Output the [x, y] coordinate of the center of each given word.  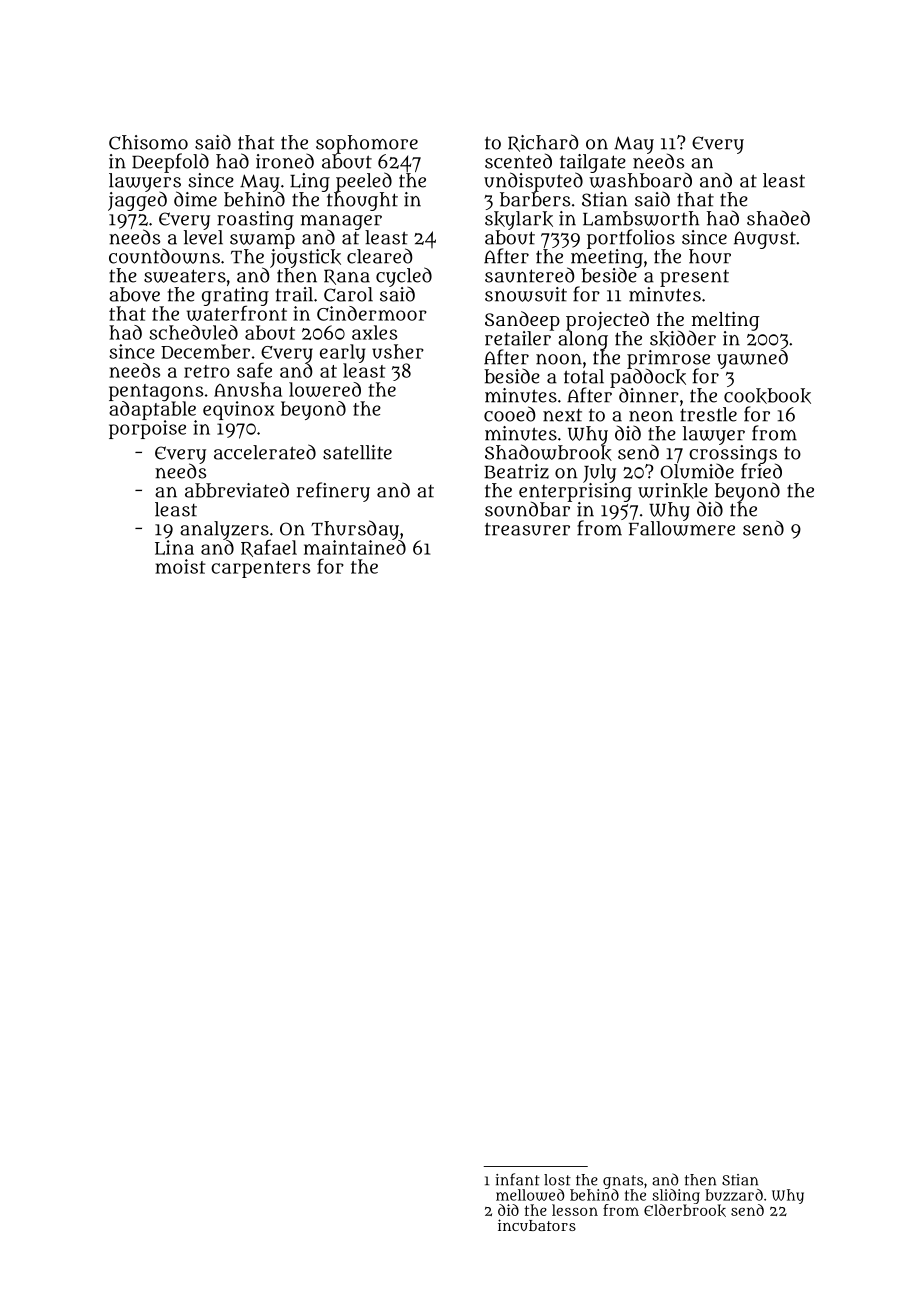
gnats [623, 1182]
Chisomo [148, 142]
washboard [640, 180]
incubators [537, 1225]
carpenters [260, 569]
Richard [543, 143]
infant [517, 1179]
